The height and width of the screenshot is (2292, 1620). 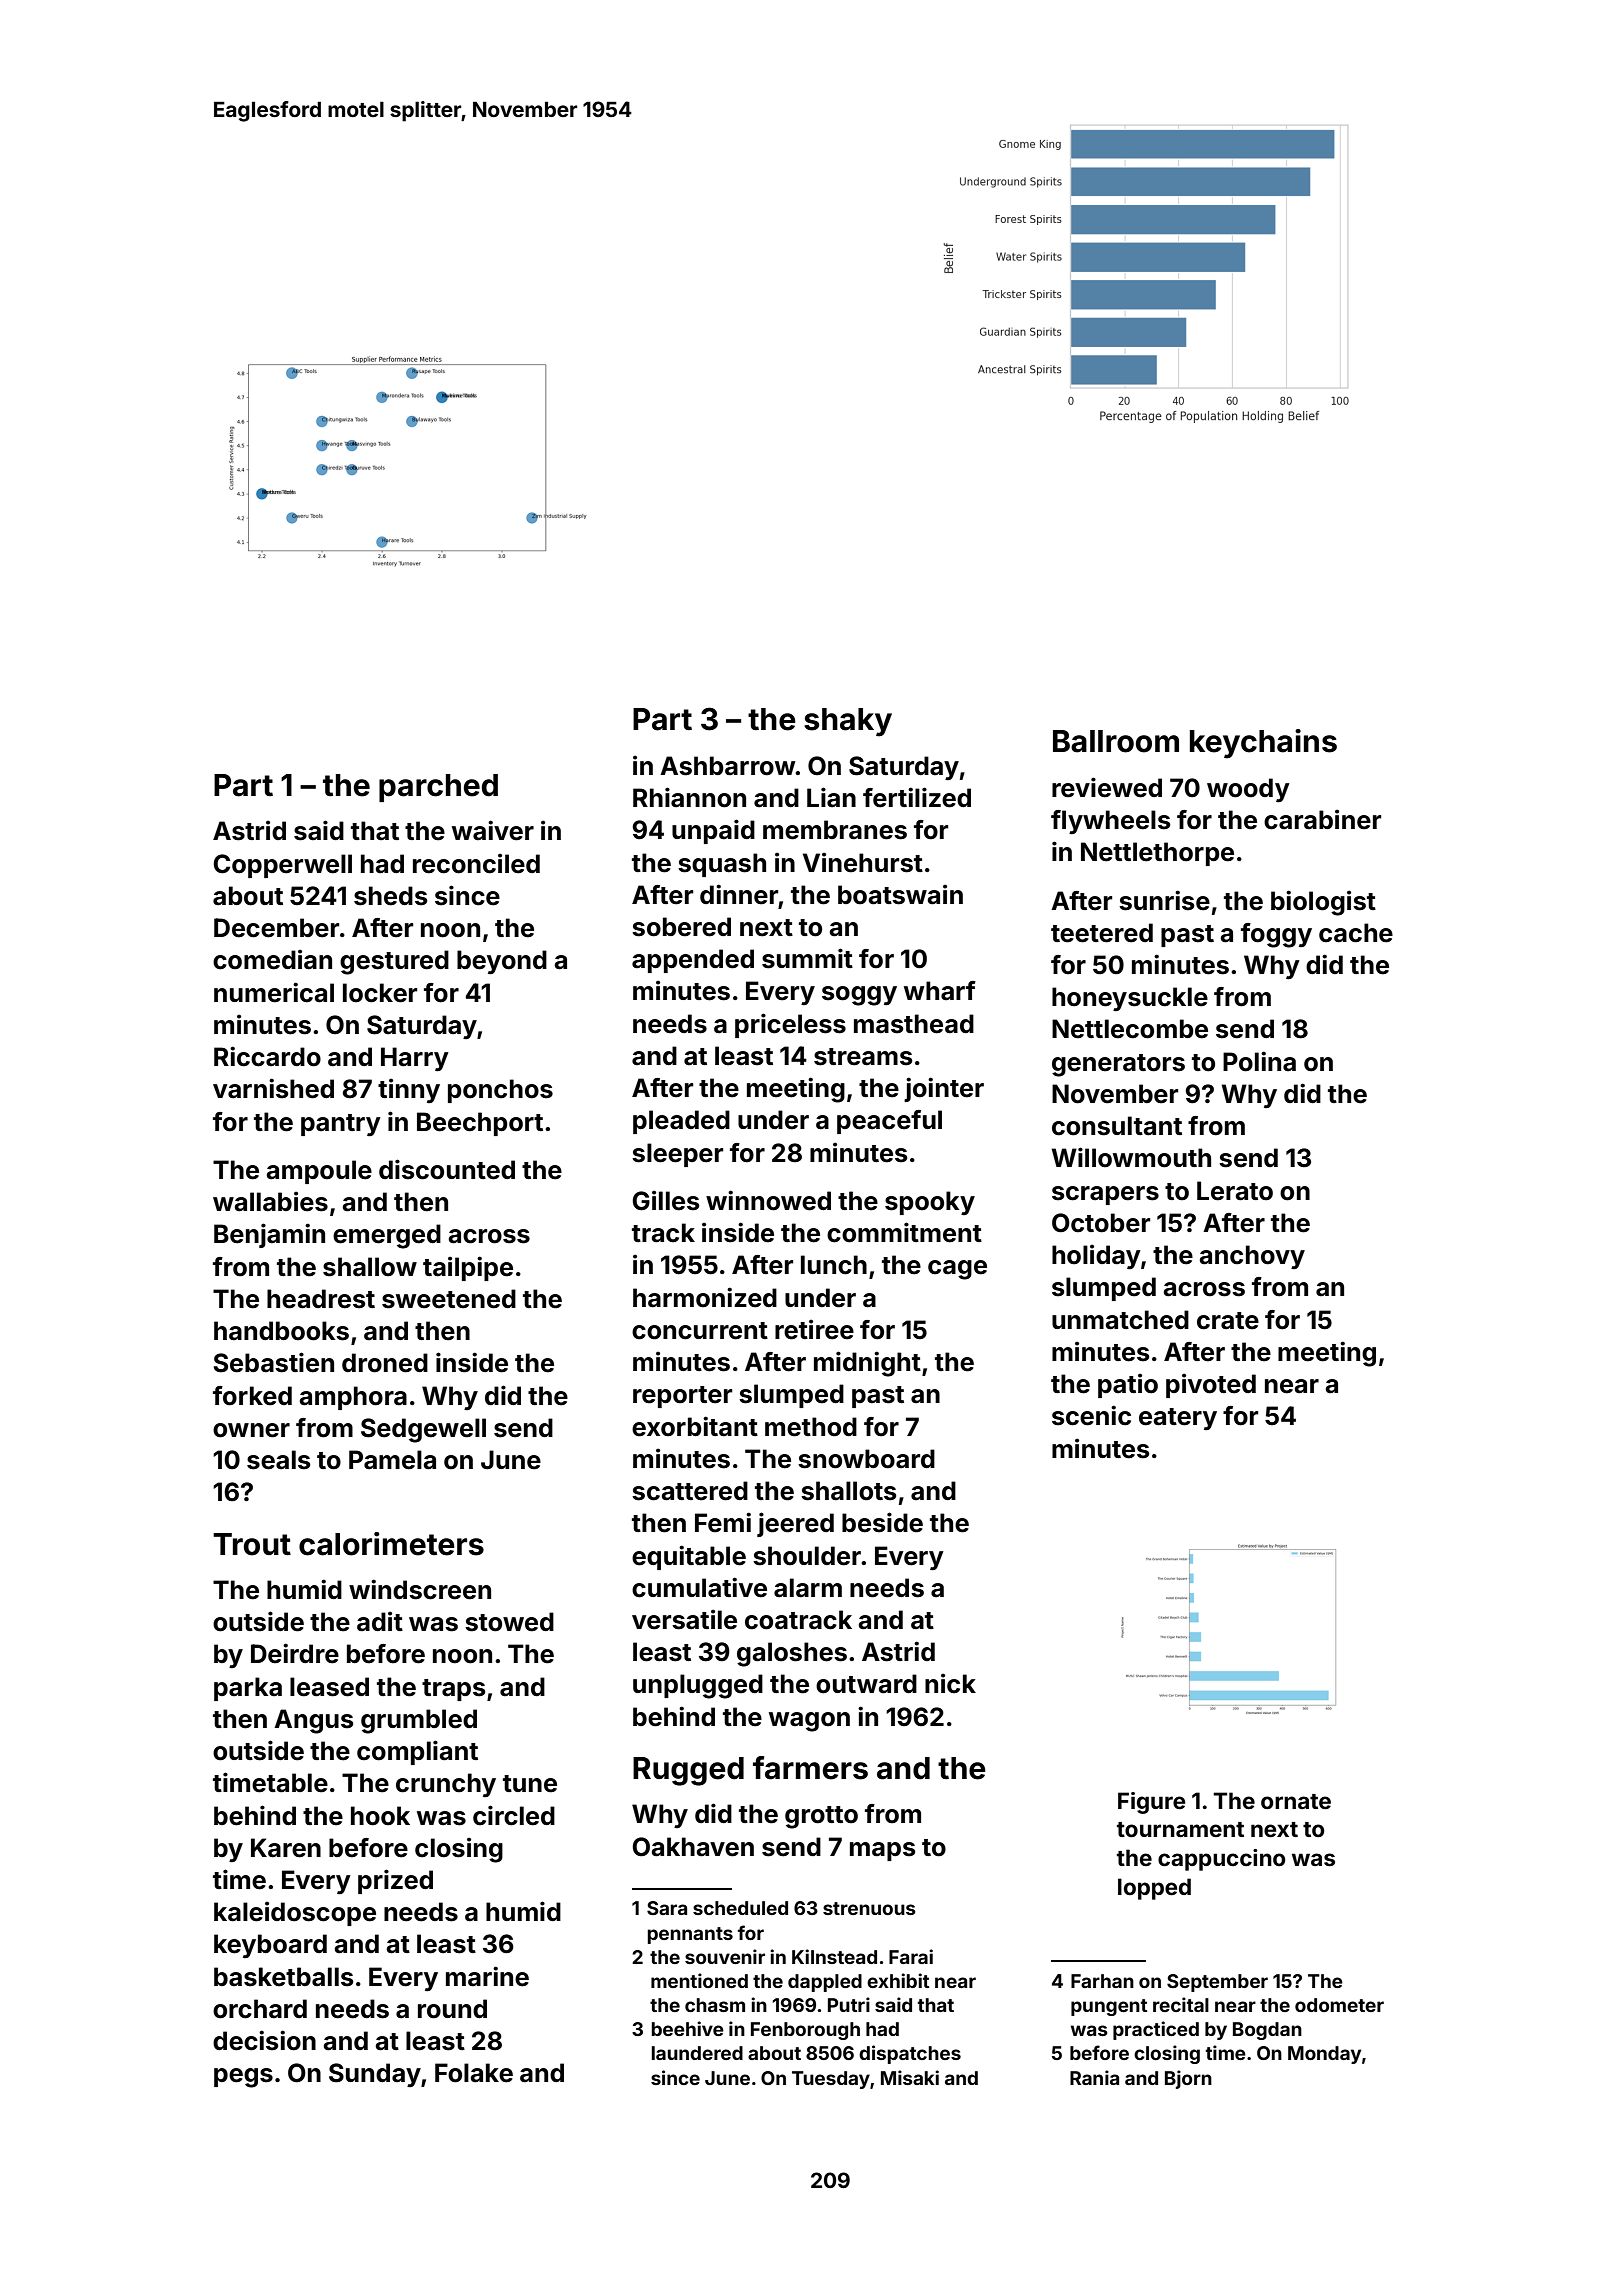 What do you see at coordinates (848, 722) in the screenshot?
I see `shaky` at bounding box center [848, 722].
